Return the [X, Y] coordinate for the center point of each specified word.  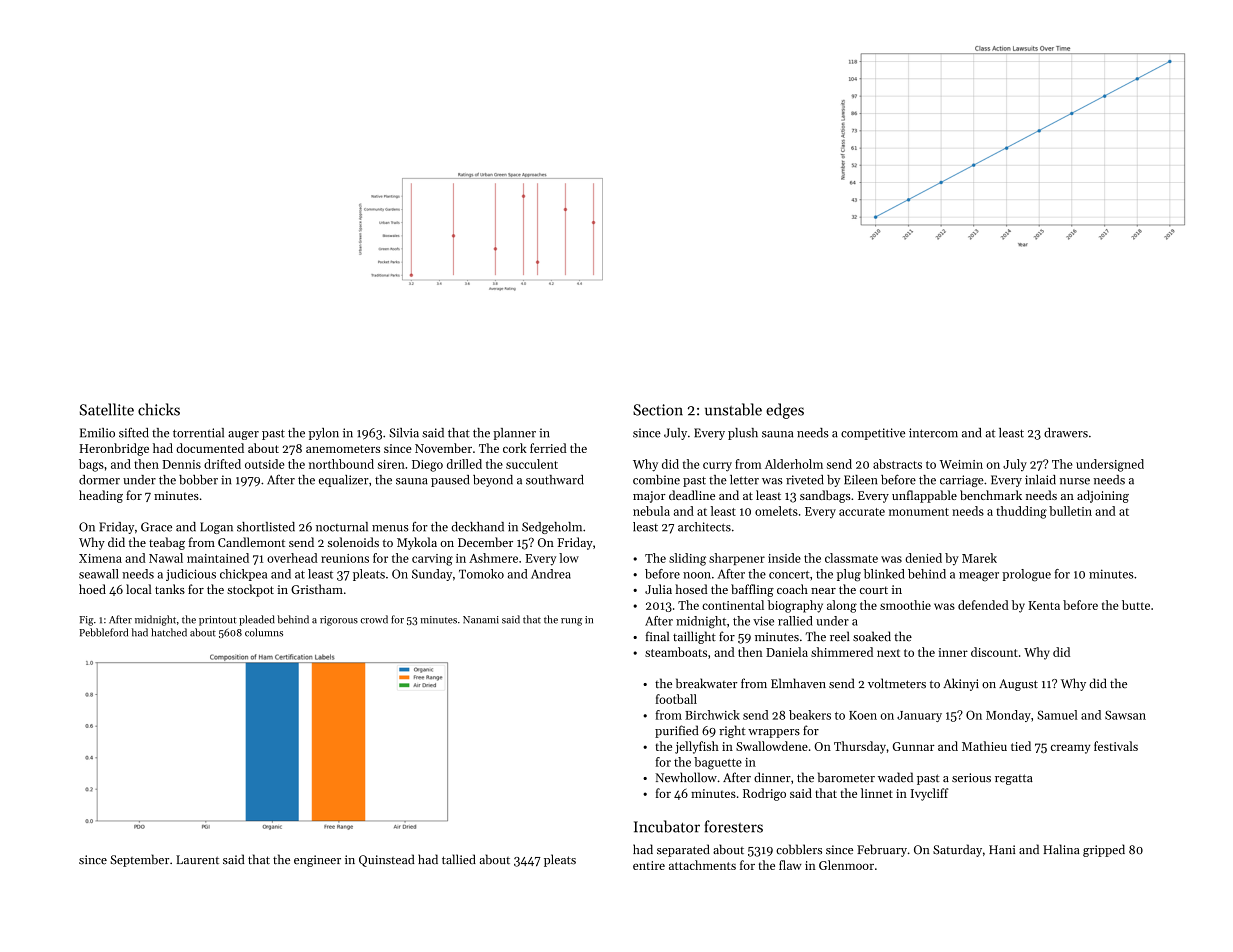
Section [658, 410]
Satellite [107, 409]
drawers [1066, 433]
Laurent [197, 860]
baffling [752, 590]
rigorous [339, 621]
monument [919, 512]
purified [677, 731]
